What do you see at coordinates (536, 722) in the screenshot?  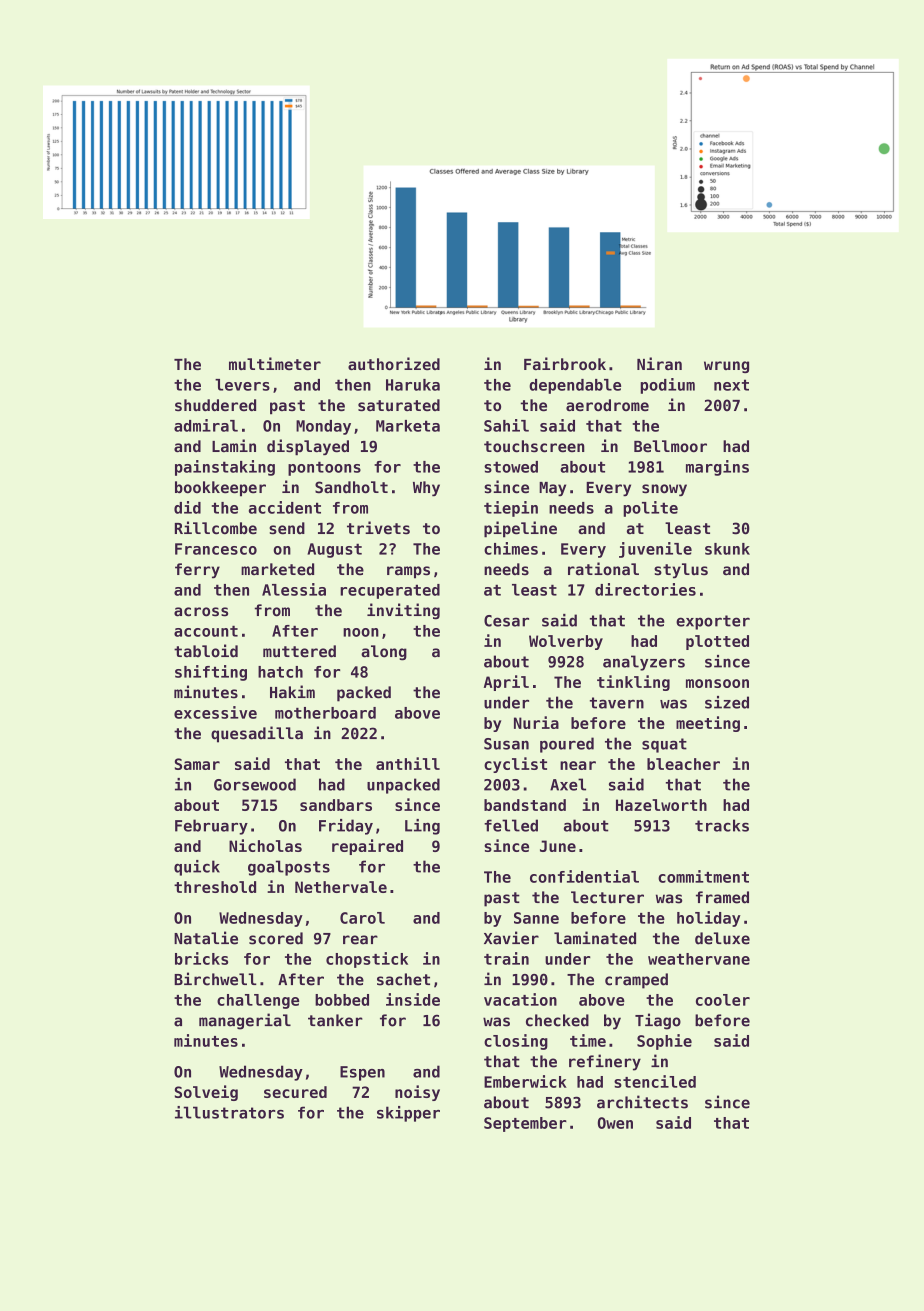 I see `Nuria` at bounding box center [536, 722].
